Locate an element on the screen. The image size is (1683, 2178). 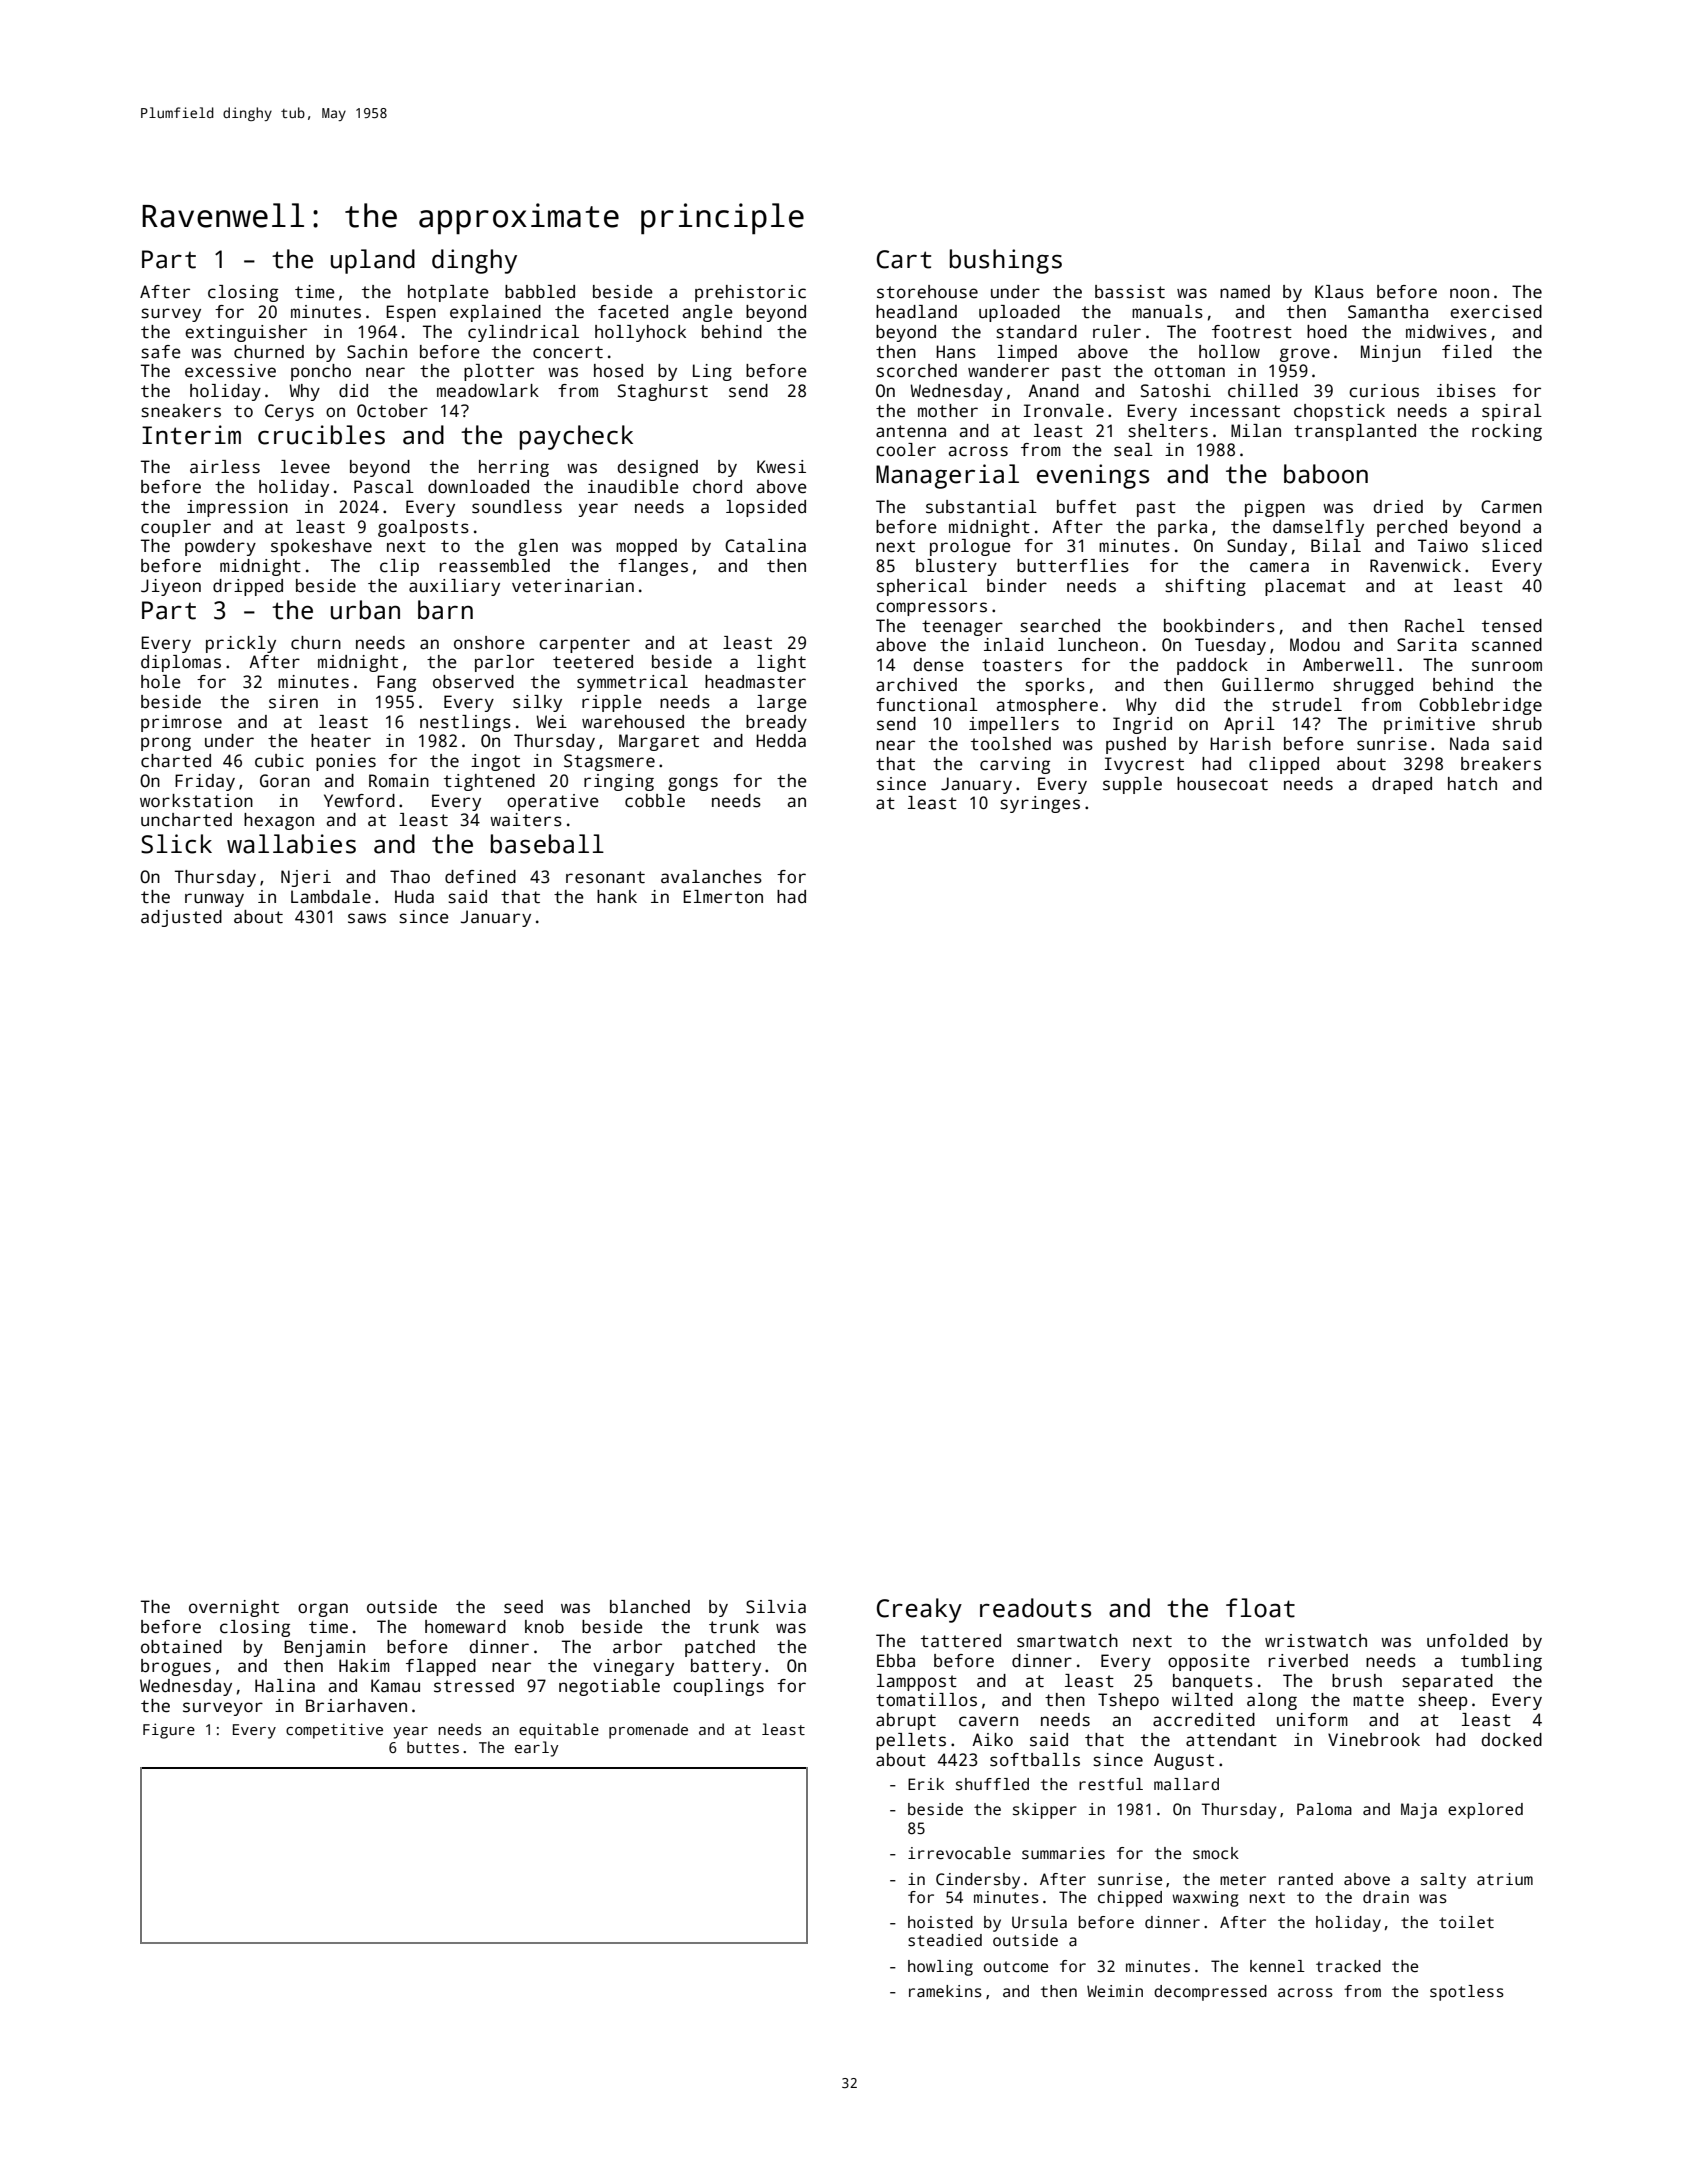
housecoat is located at coordinates (1222, 784).
